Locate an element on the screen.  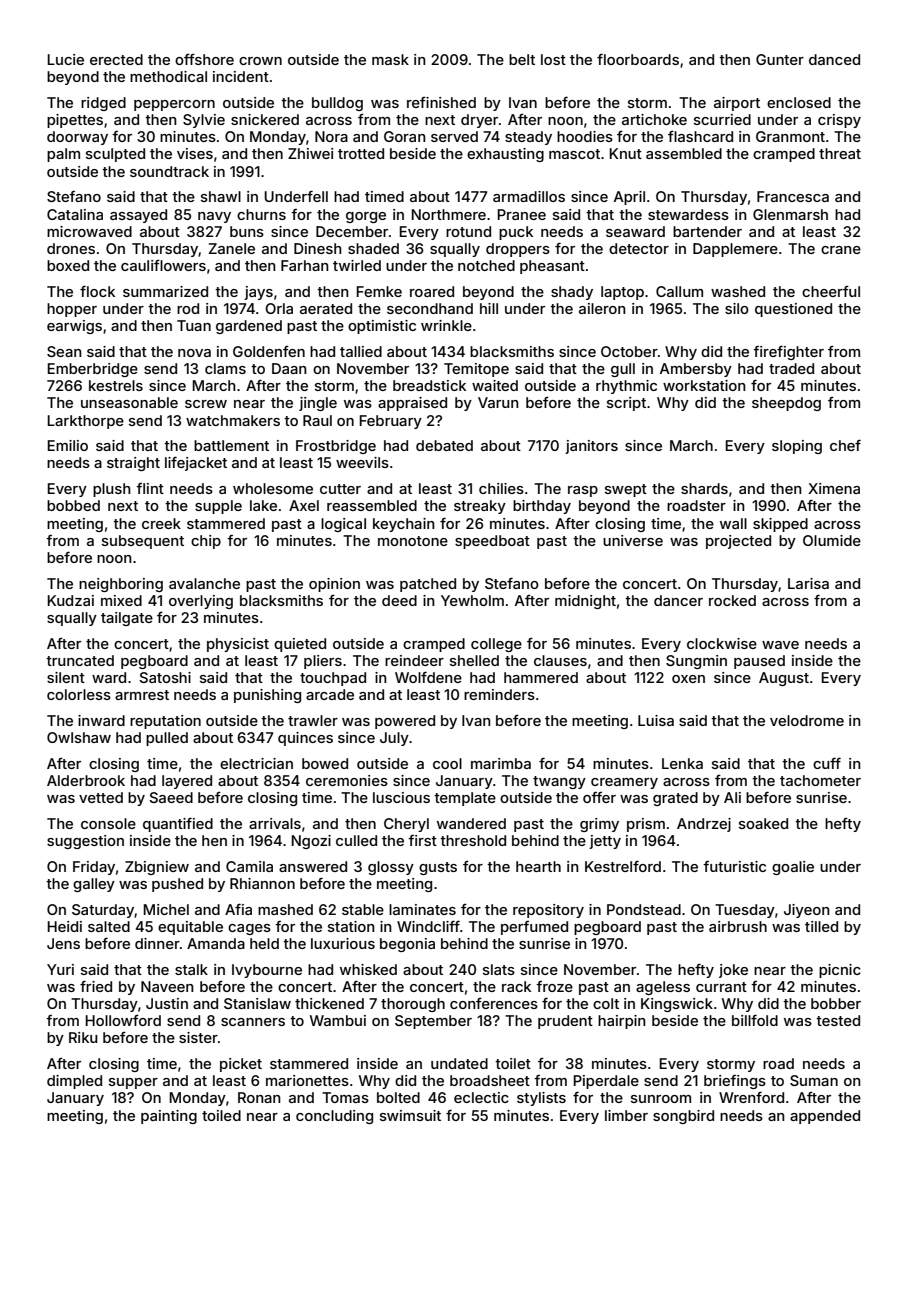
crane is located at coordinates (841, 250).
